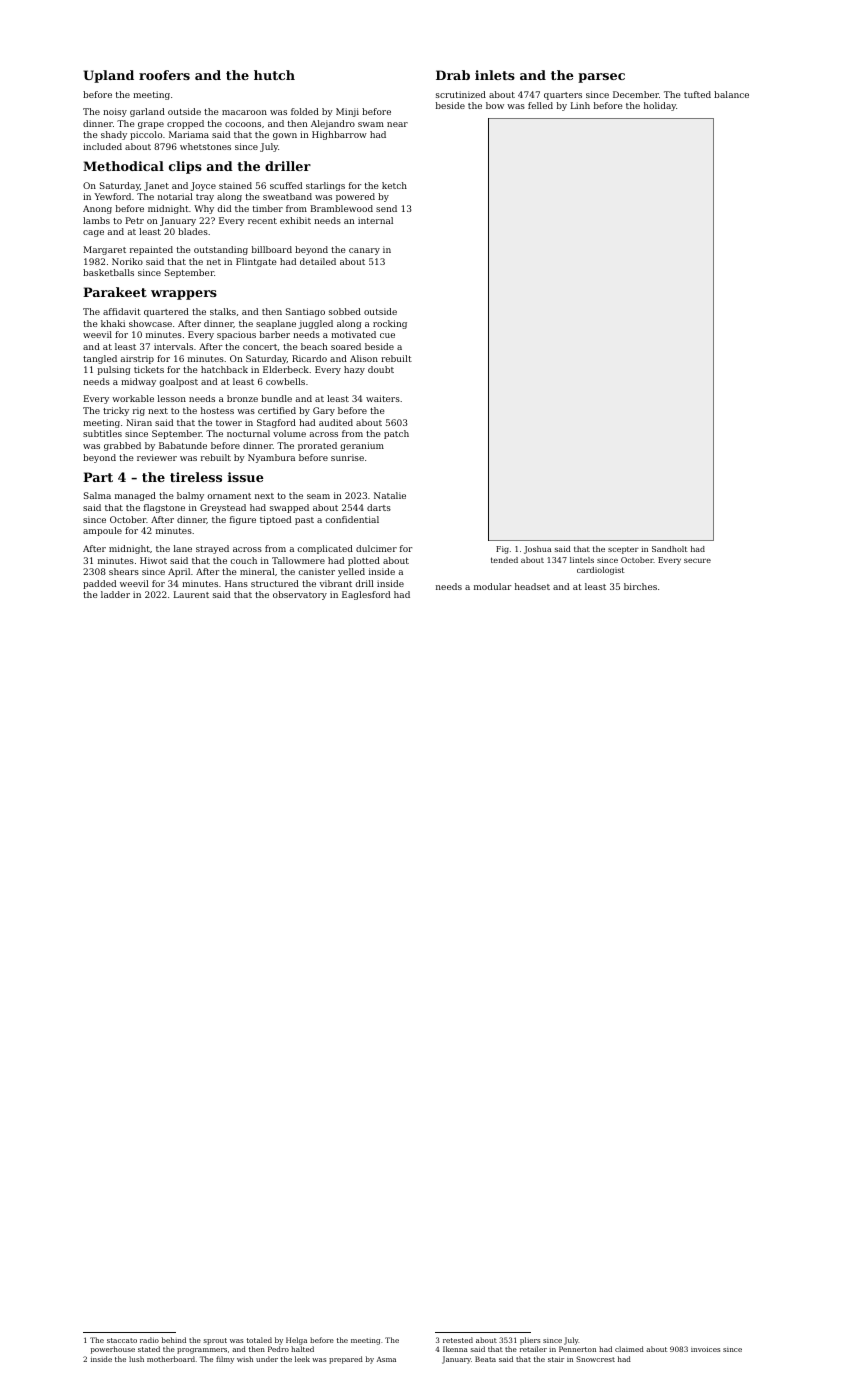 The image size is (849, 1400). I want to click on Drab, so click(453, 75).
